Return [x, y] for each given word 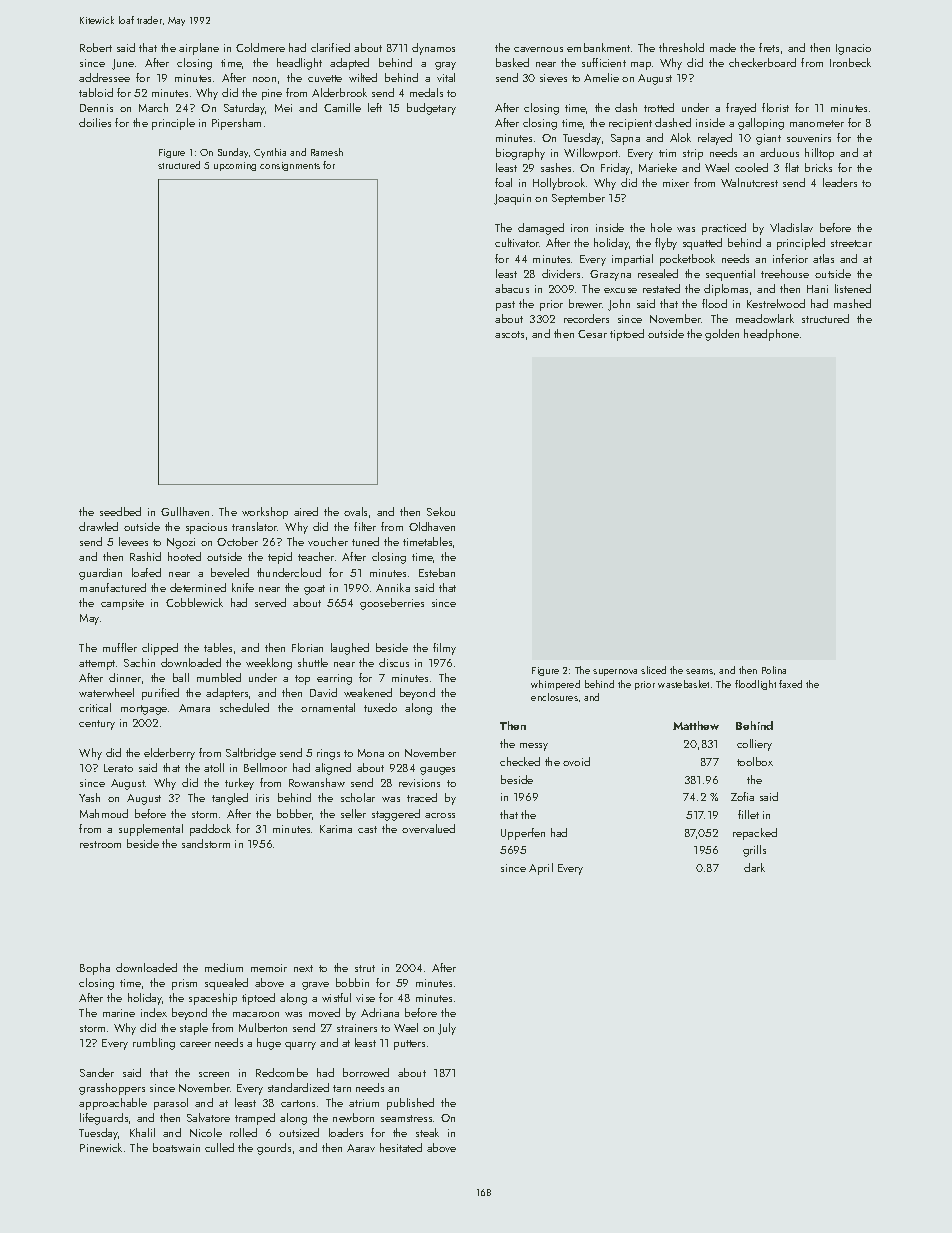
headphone [771, 335]
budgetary [431, 109]
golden [722, 335]
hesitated [401, 1147]
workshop [265, 513]
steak [427, 1132]
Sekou [441, 511]
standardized [298, 1087]
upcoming [235, 166]
